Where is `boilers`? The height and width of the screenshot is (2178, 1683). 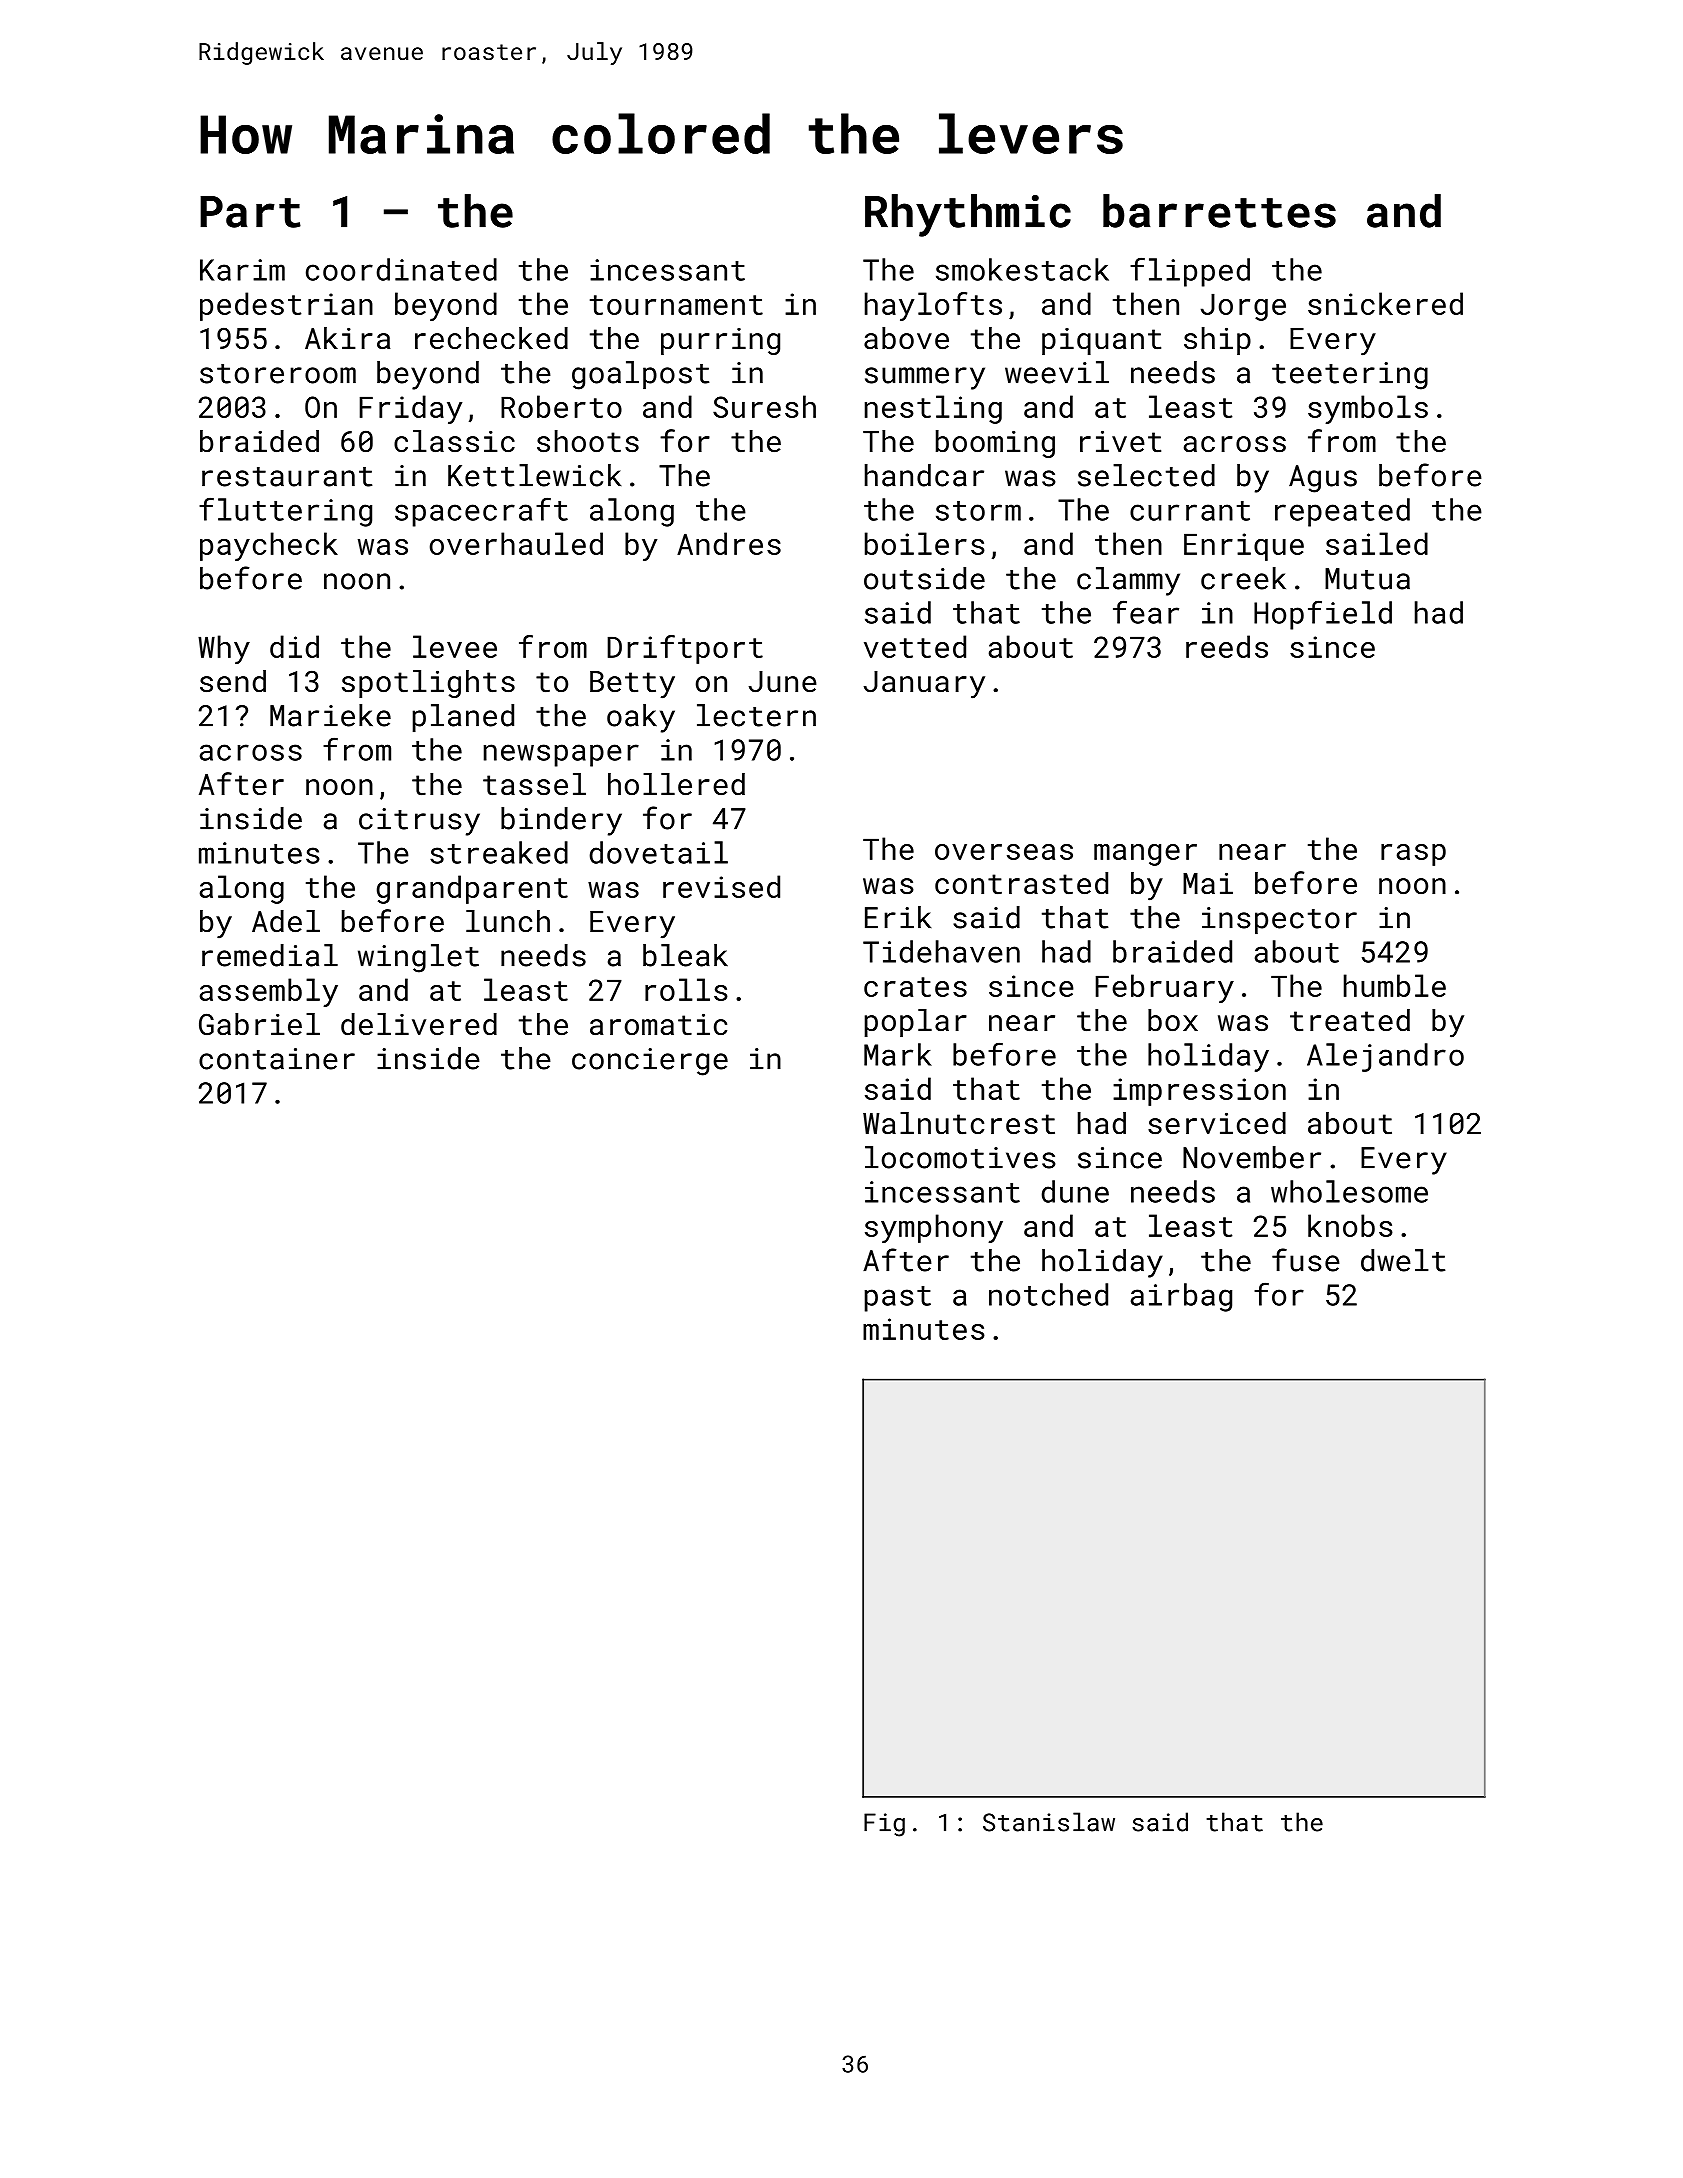
boilers is located at coordinates (925, 543).
